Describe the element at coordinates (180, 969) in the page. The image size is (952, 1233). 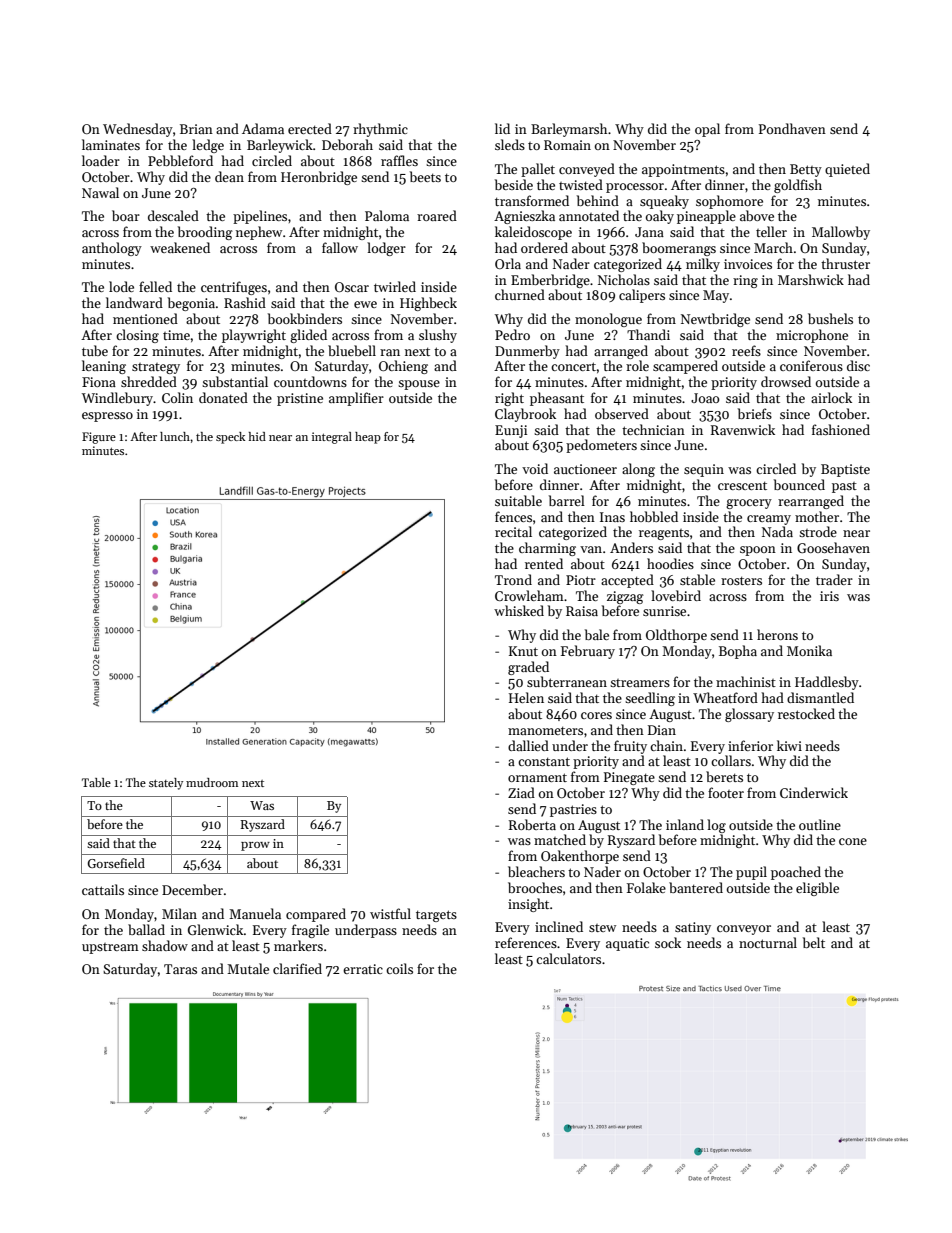
I see `Taras` at that location.
